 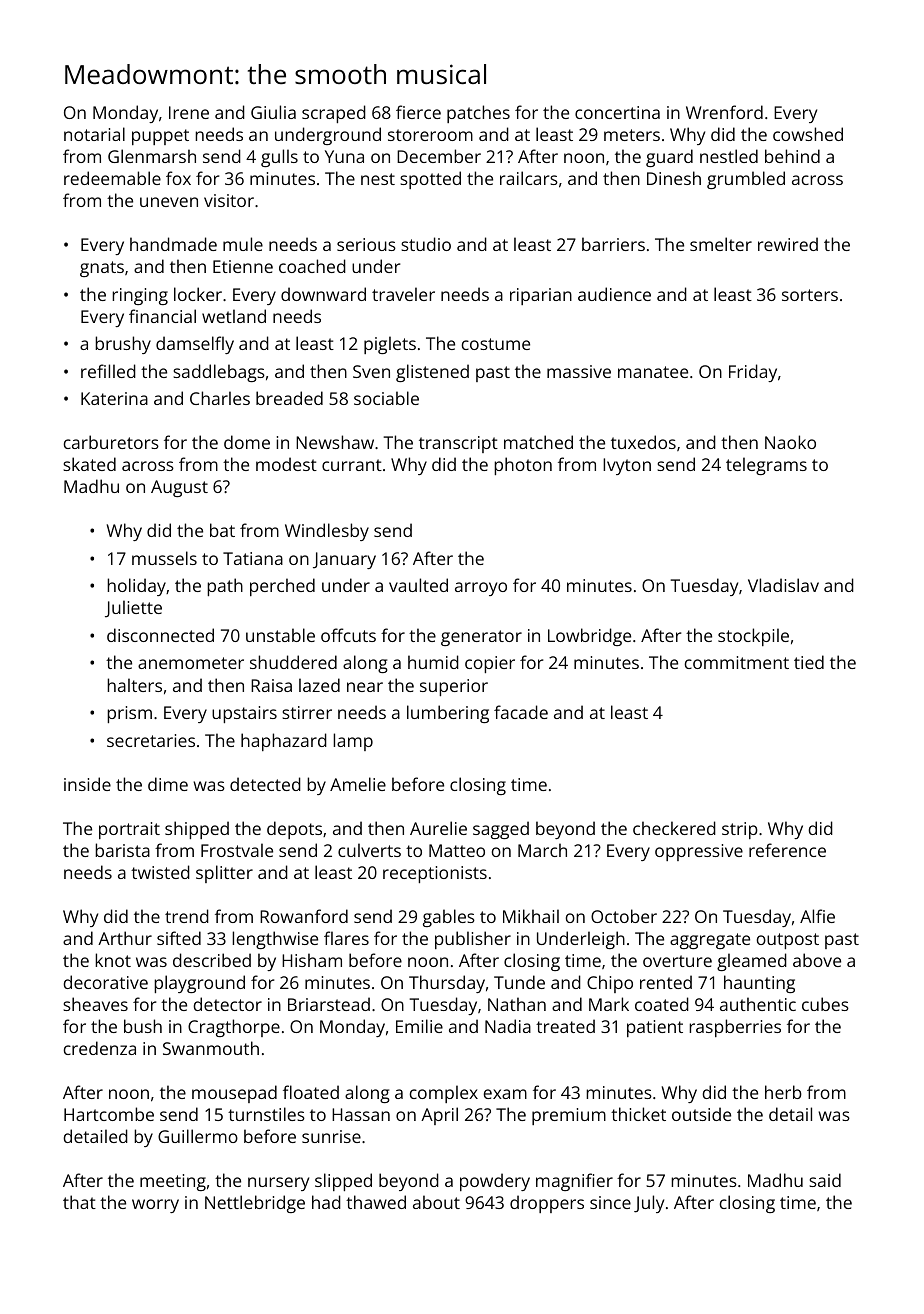 What do you see at coordinates (369, 850) in the screenshot?
I see `culverts` at bounding box center [369, 850].
